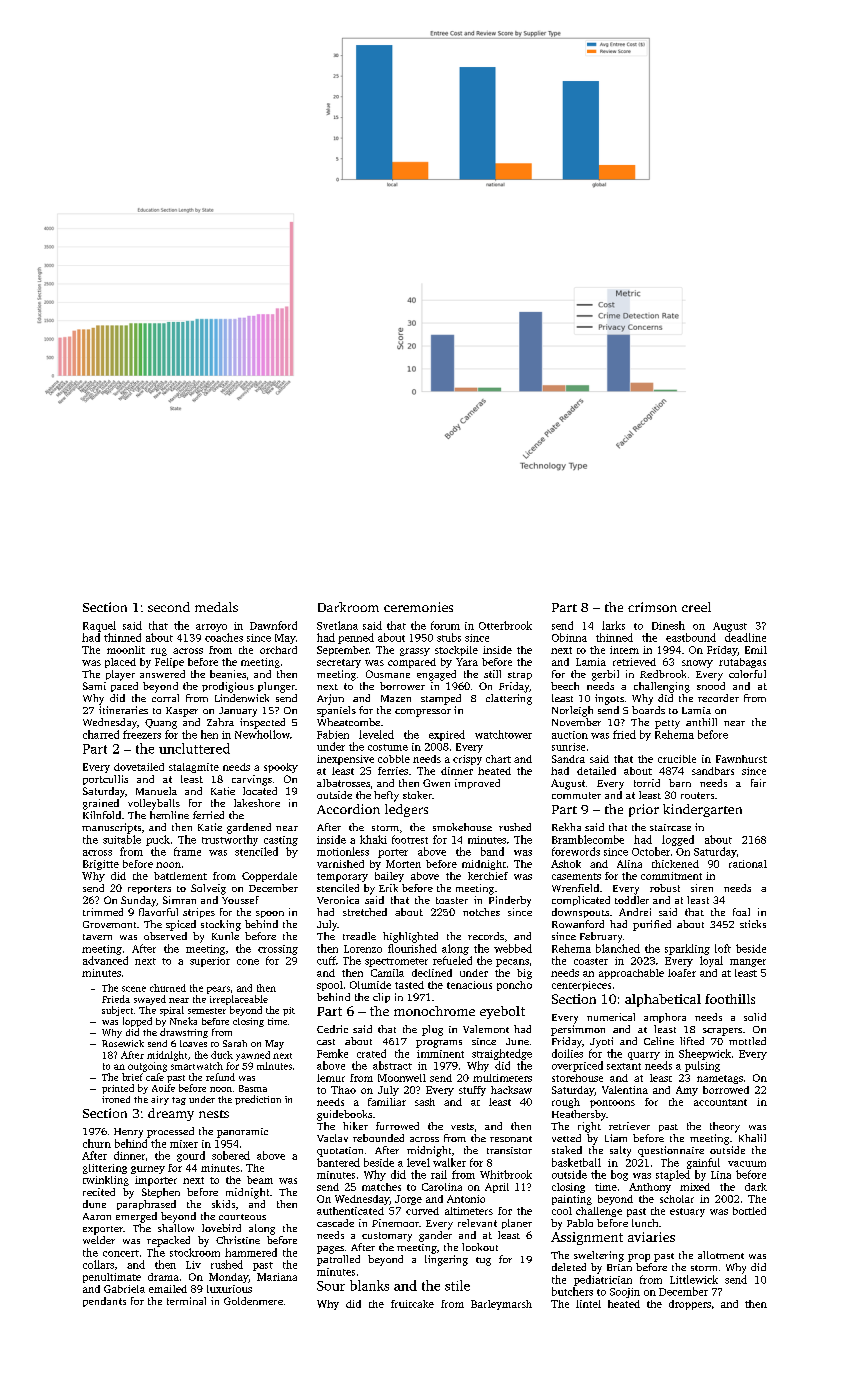 The image size is (849, 1400). I want to click on spool, so click(330, 986).
